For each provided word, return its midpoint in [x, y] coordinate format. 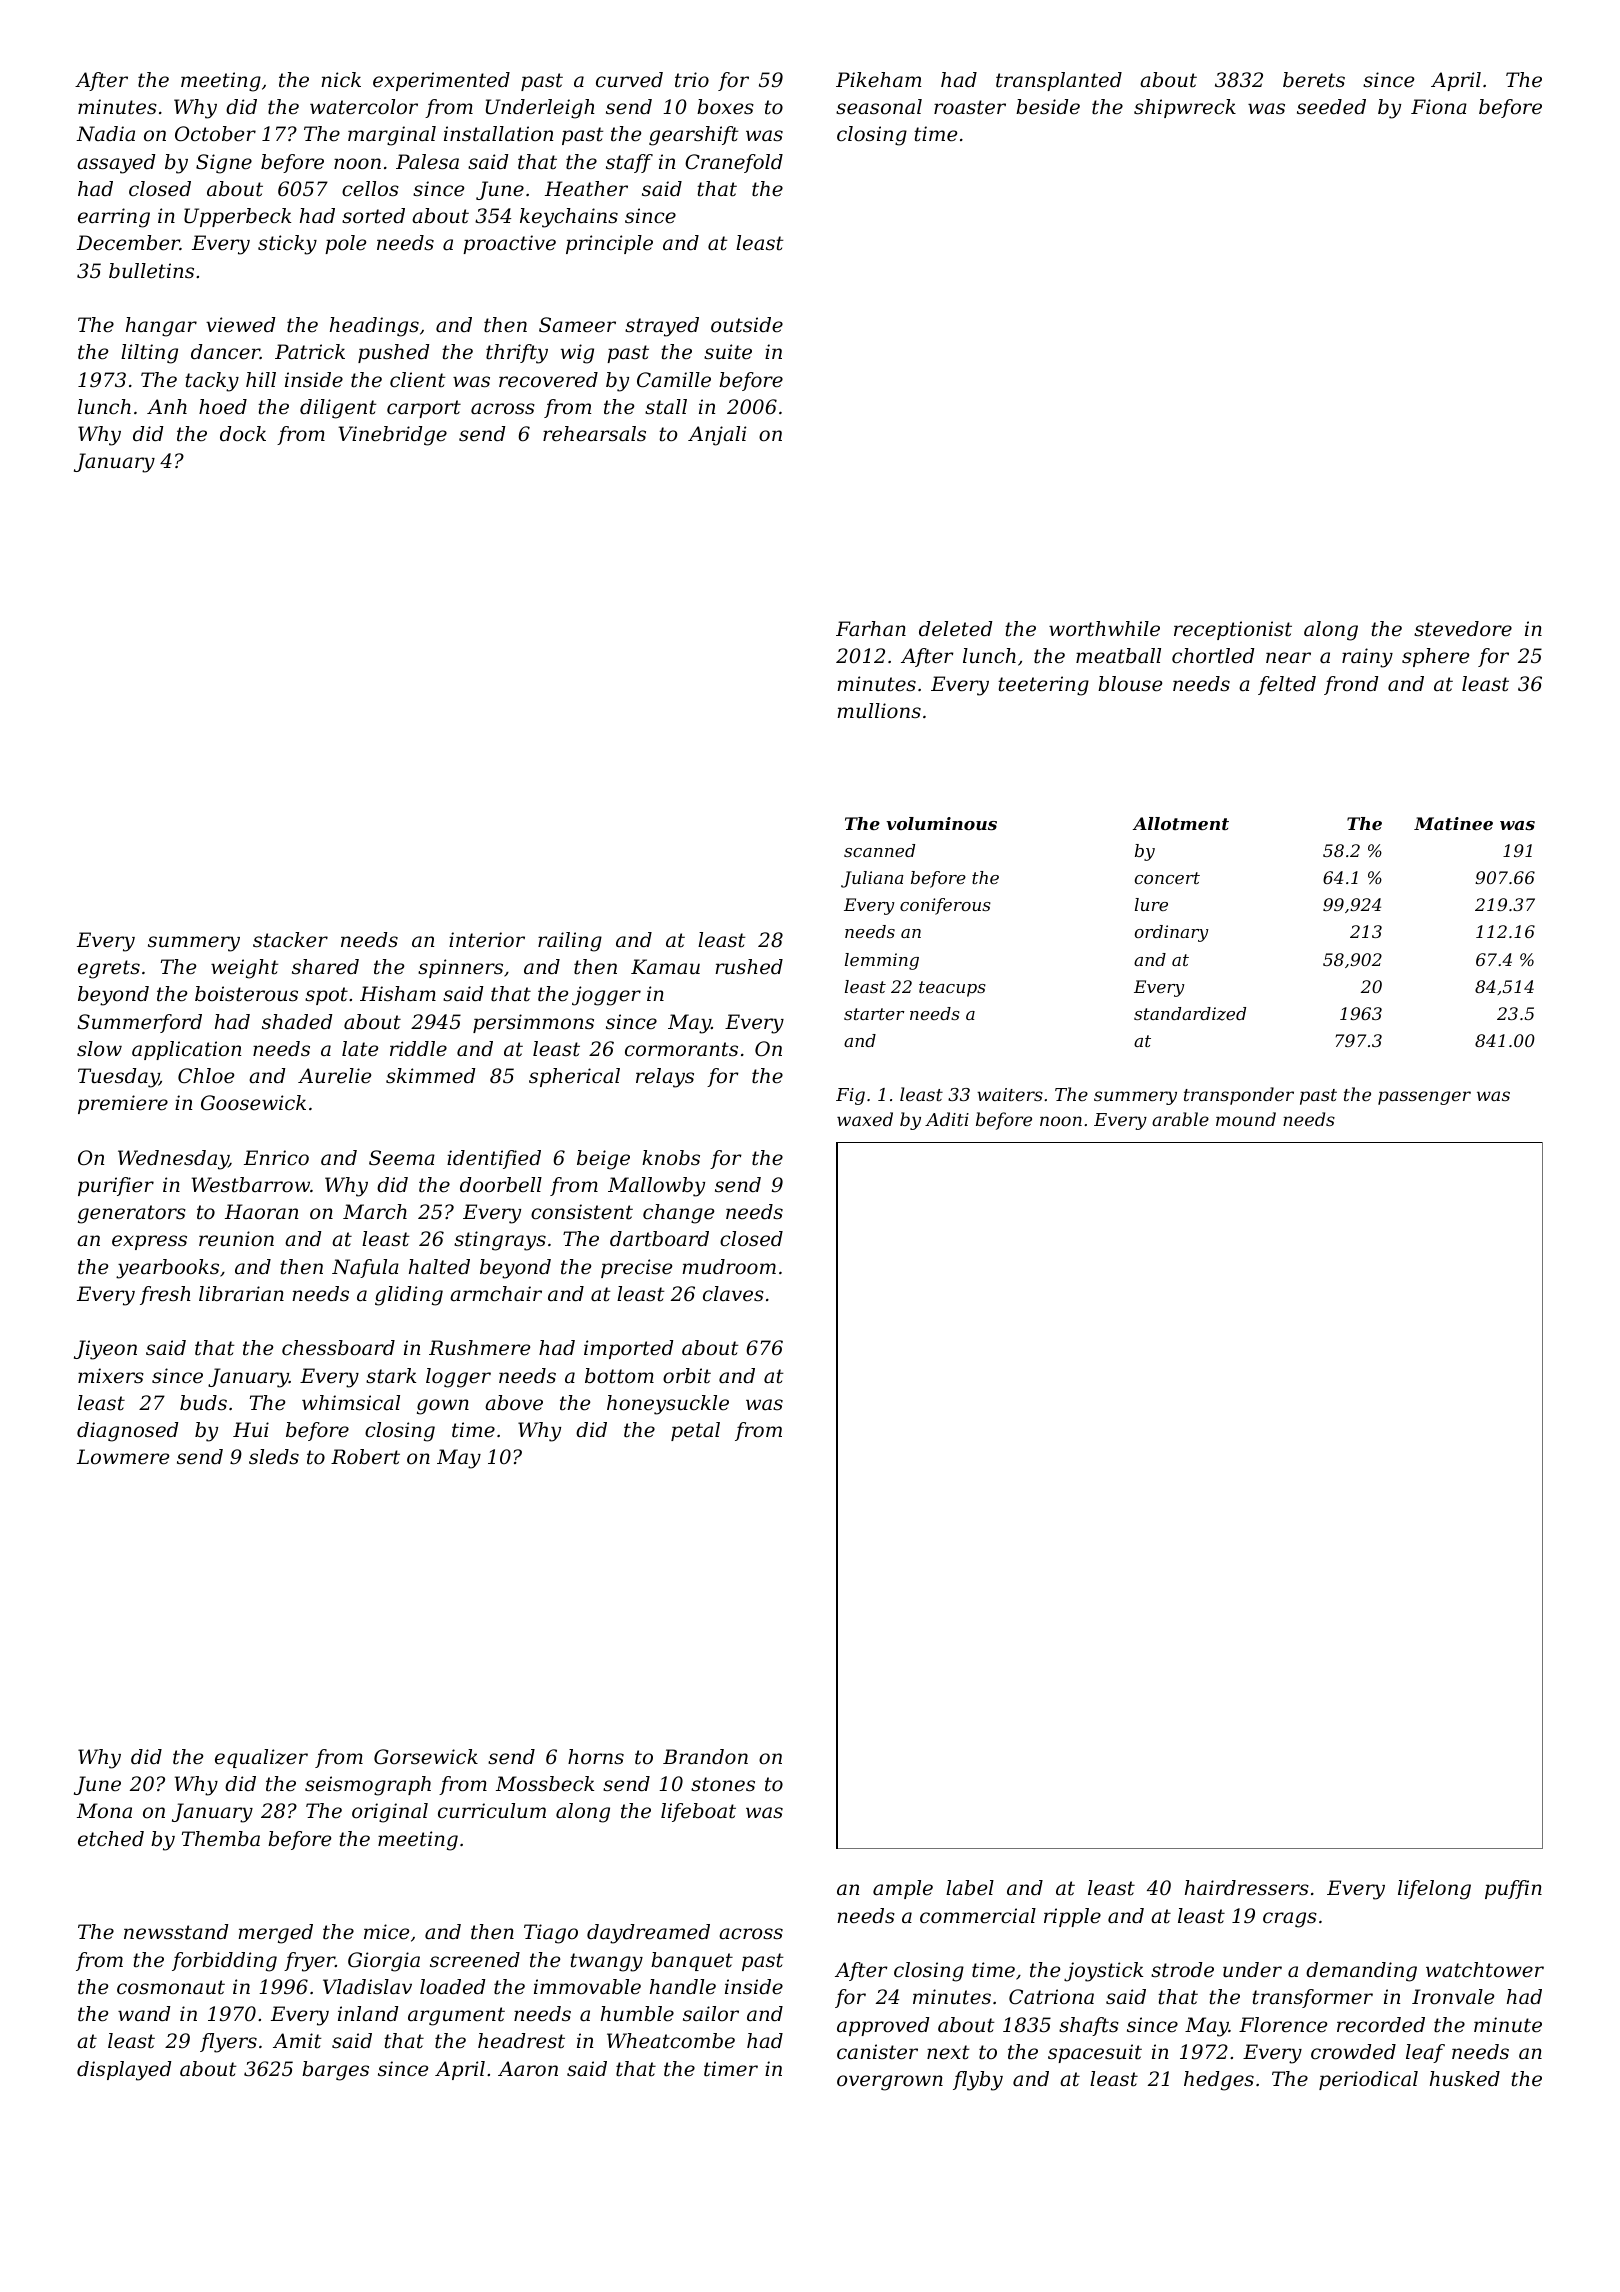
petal [695, 1431]
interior [487, 940]
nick [341, 79]
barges [335, 2071]
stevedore [1463, 629]
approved [883, 2026]
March [375, 1212]
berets [1314, 80]
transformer [1312, 1998]
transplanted [1059, 81]
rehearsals [594, 434]
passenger [1424, 1098]
